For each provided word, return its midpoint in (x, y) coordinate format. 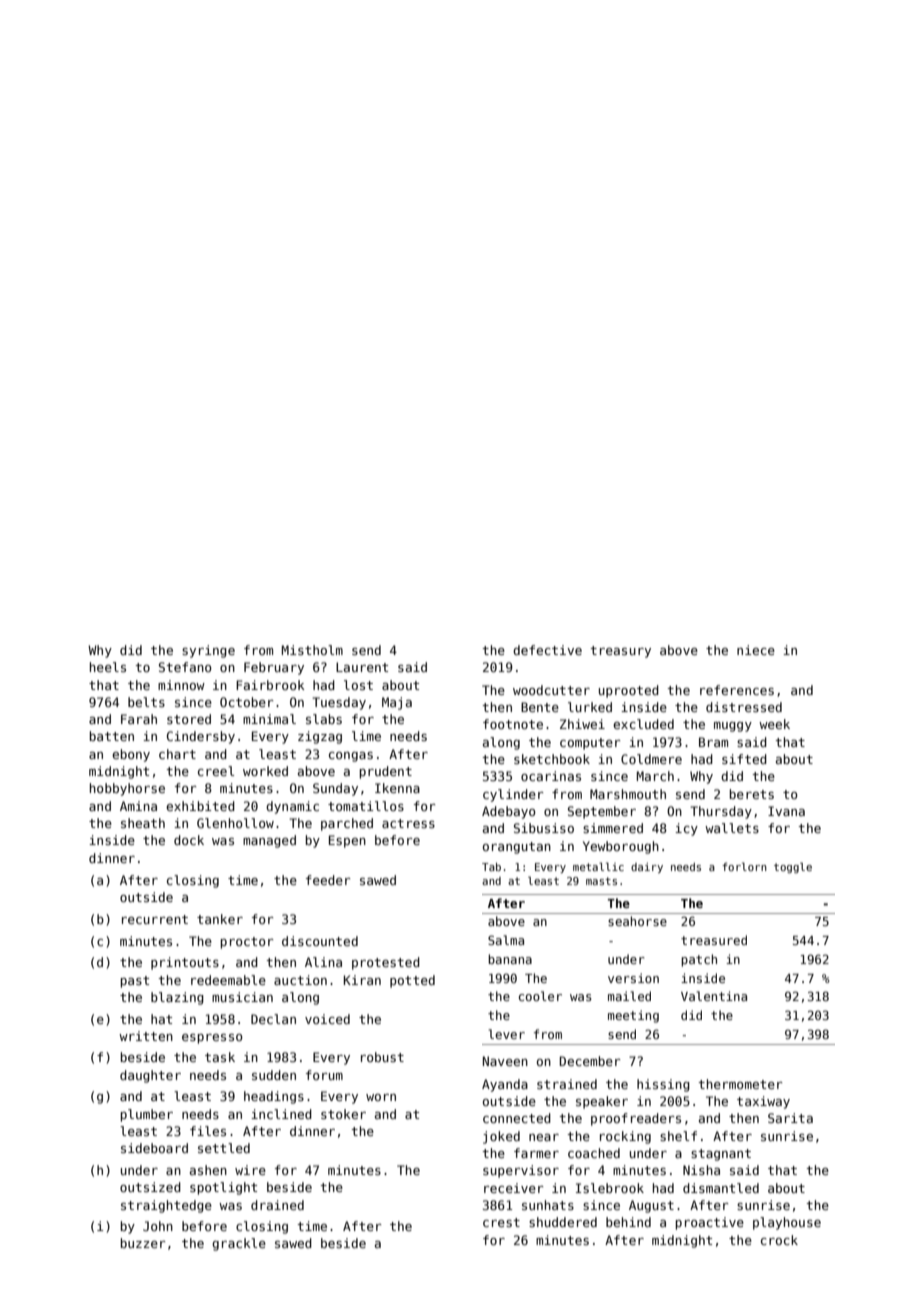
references (737, 690)
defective (547, 650)
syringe (208, 651)
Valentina (714, 996)
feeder (328, 880)
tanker (220, 919)
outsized (150, 1187)
